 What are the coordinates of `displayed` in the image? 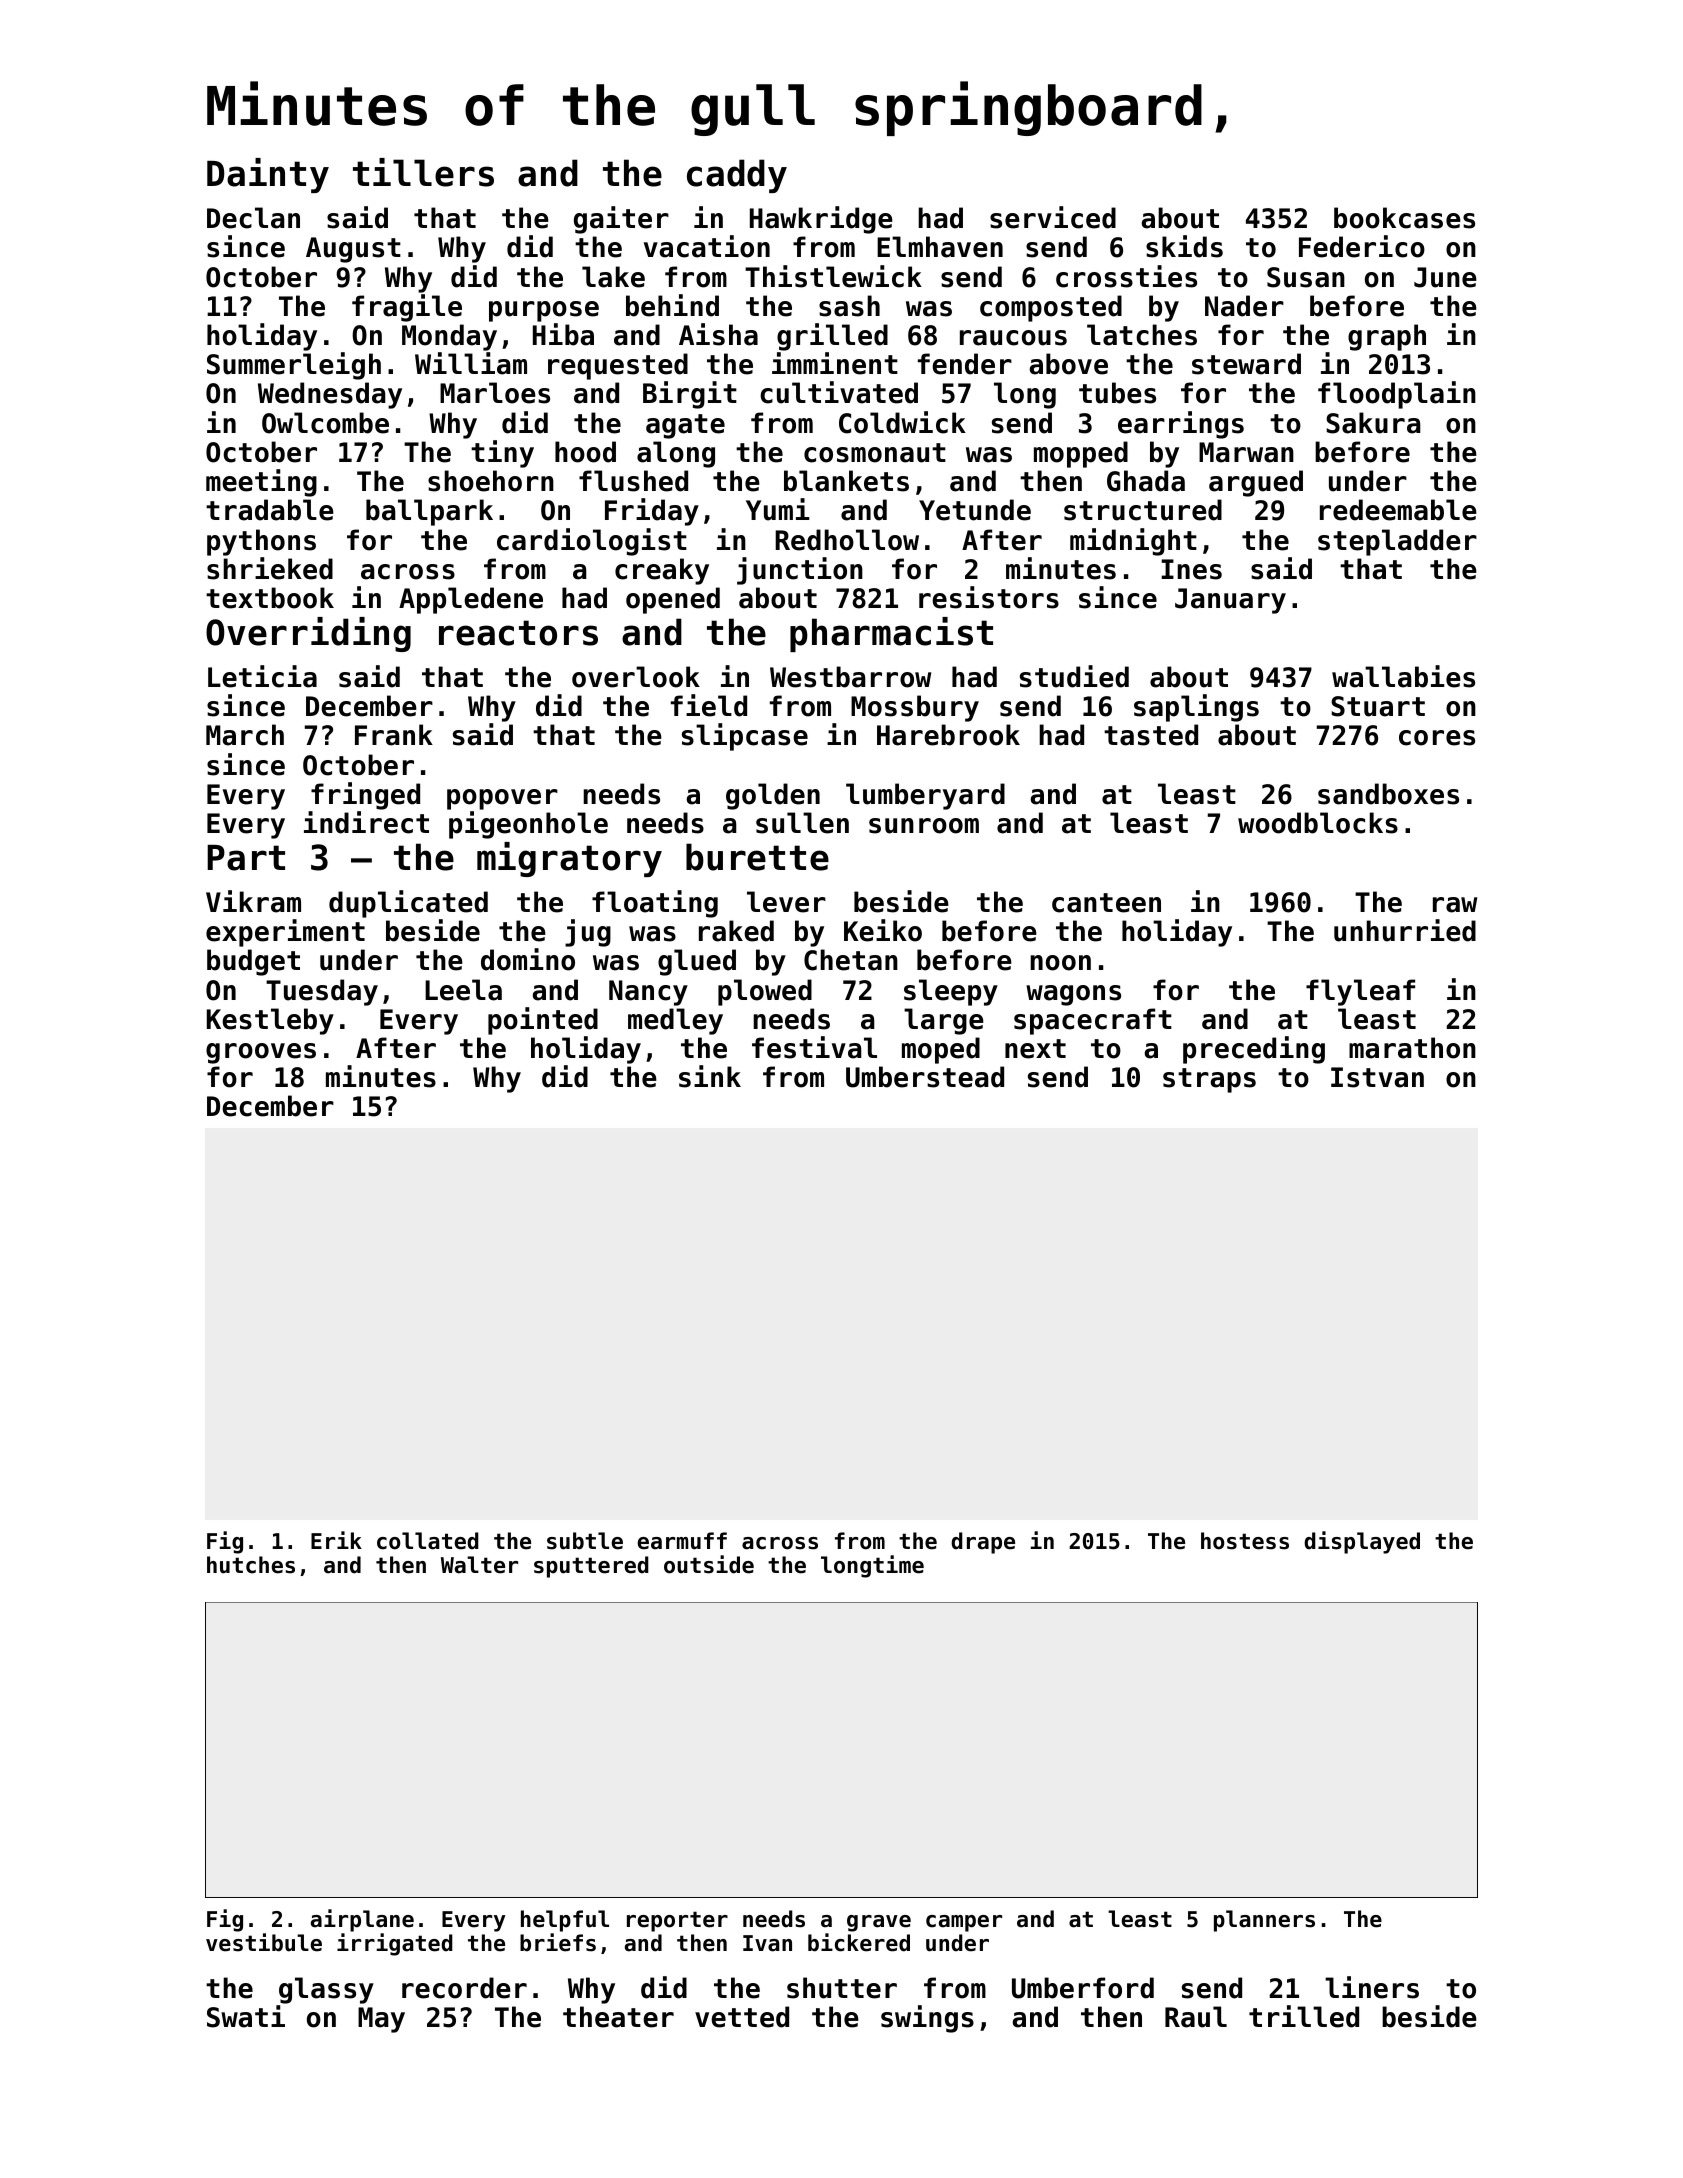 It's located at (1362, 1542).
